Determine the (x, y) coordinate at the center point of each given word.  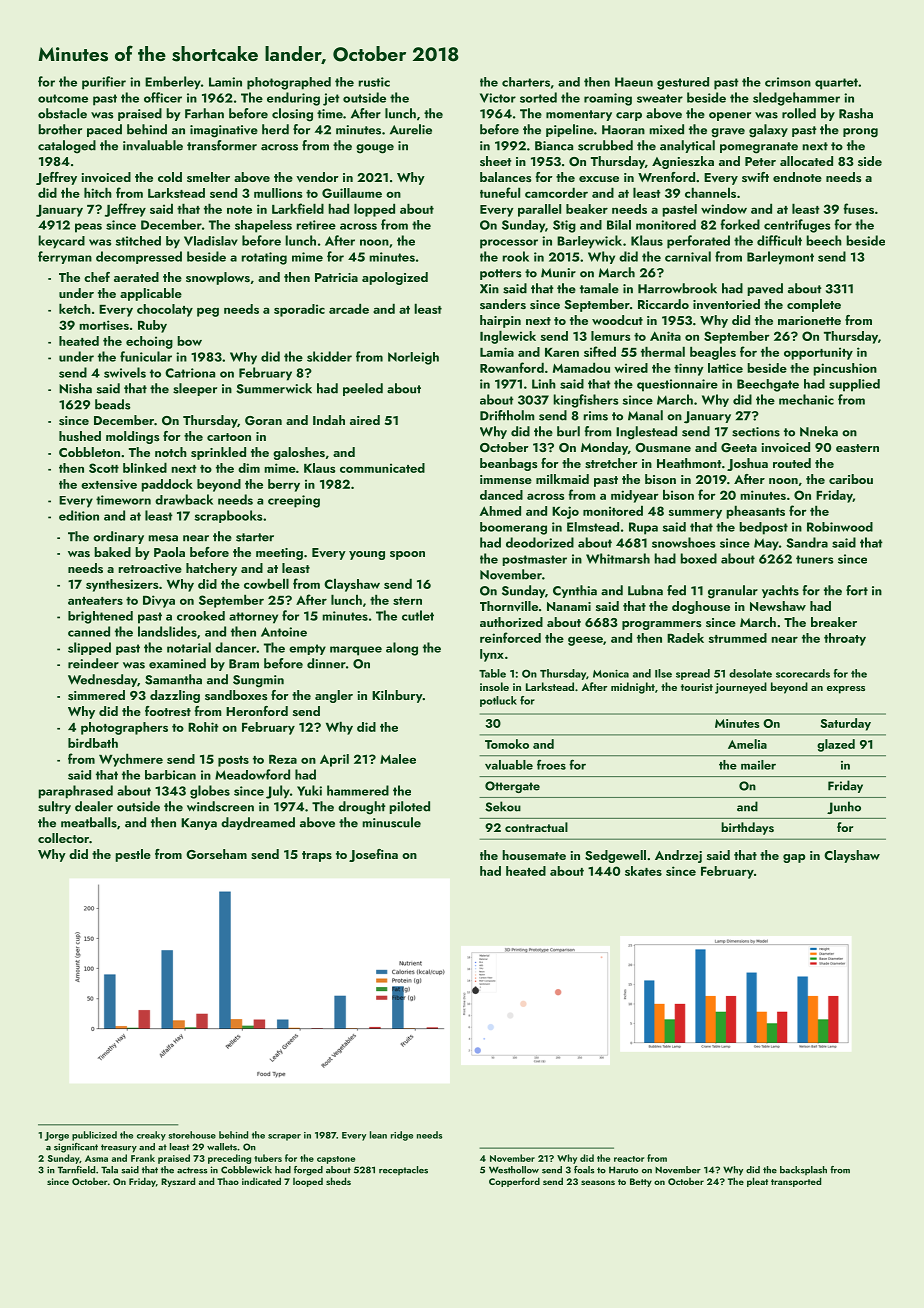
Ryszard (178, 1182)
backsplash (803, 1170)
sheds (338, 1181)
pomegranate (759, 148)
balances (506, 177)
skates (643, 871)
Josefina (373, 855)
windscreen (220, 806)
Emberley (173, 83)
